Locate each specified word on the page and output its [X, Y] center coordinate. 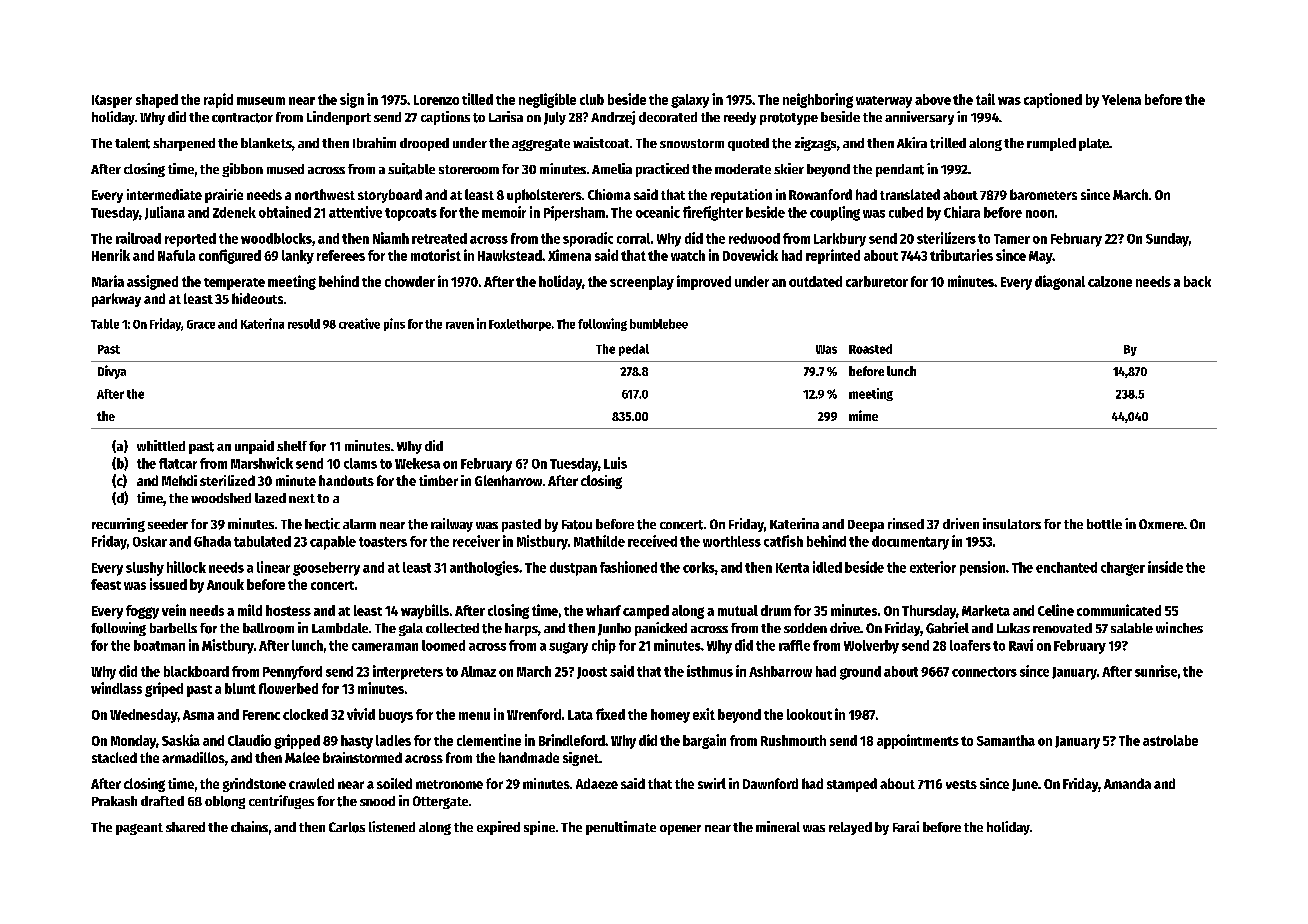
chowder [410, 281]
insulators [1012, 523]
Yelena [1121, 99]
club [592, 99]
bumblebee [659, 324]
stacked [114, 757]
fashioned [628, 567]
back [1197, 281]
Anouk [225, 584]
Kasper [112, 101]
